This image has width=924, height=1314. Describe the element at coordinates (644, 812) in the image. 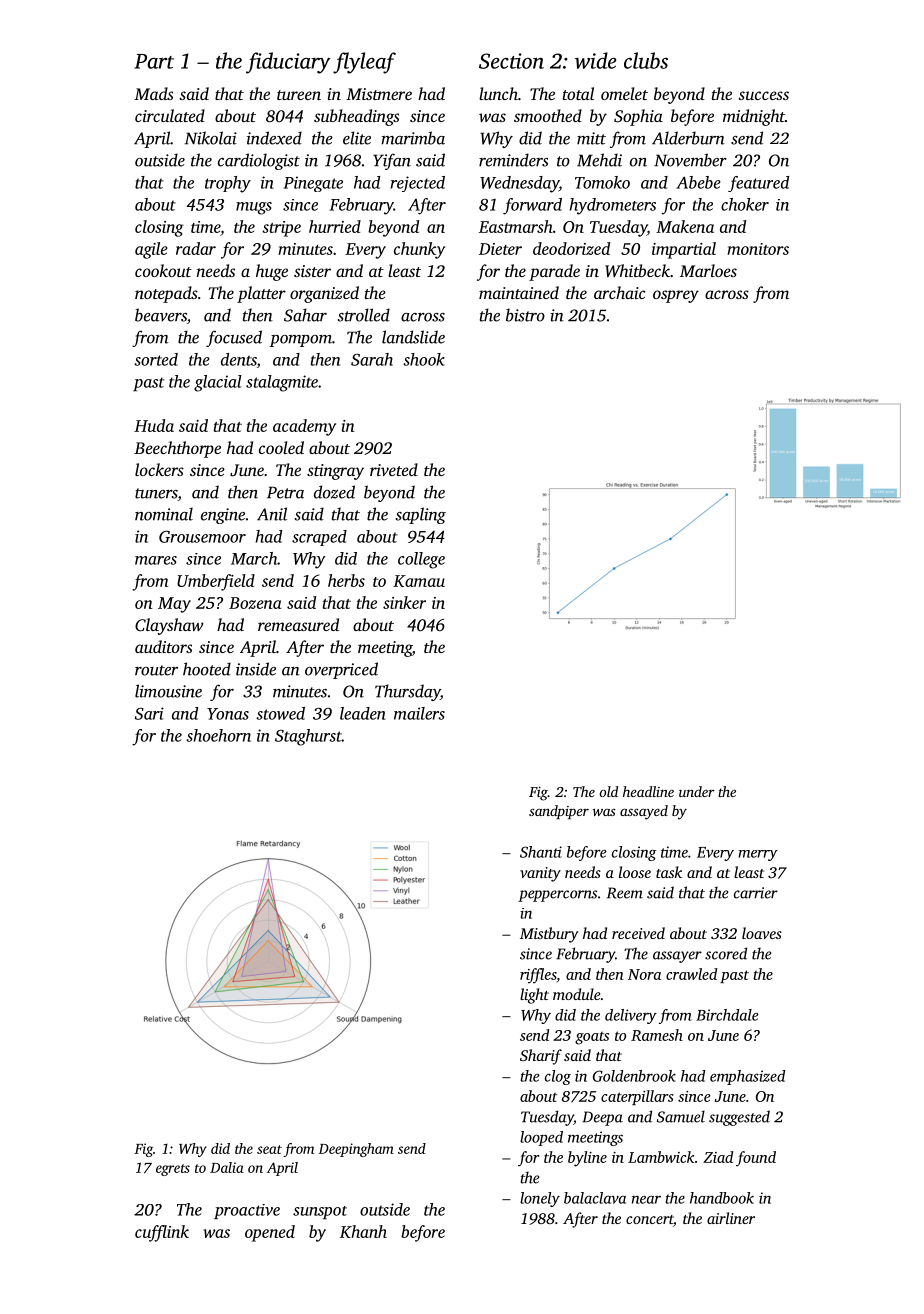

I see `assayed` at that location.
